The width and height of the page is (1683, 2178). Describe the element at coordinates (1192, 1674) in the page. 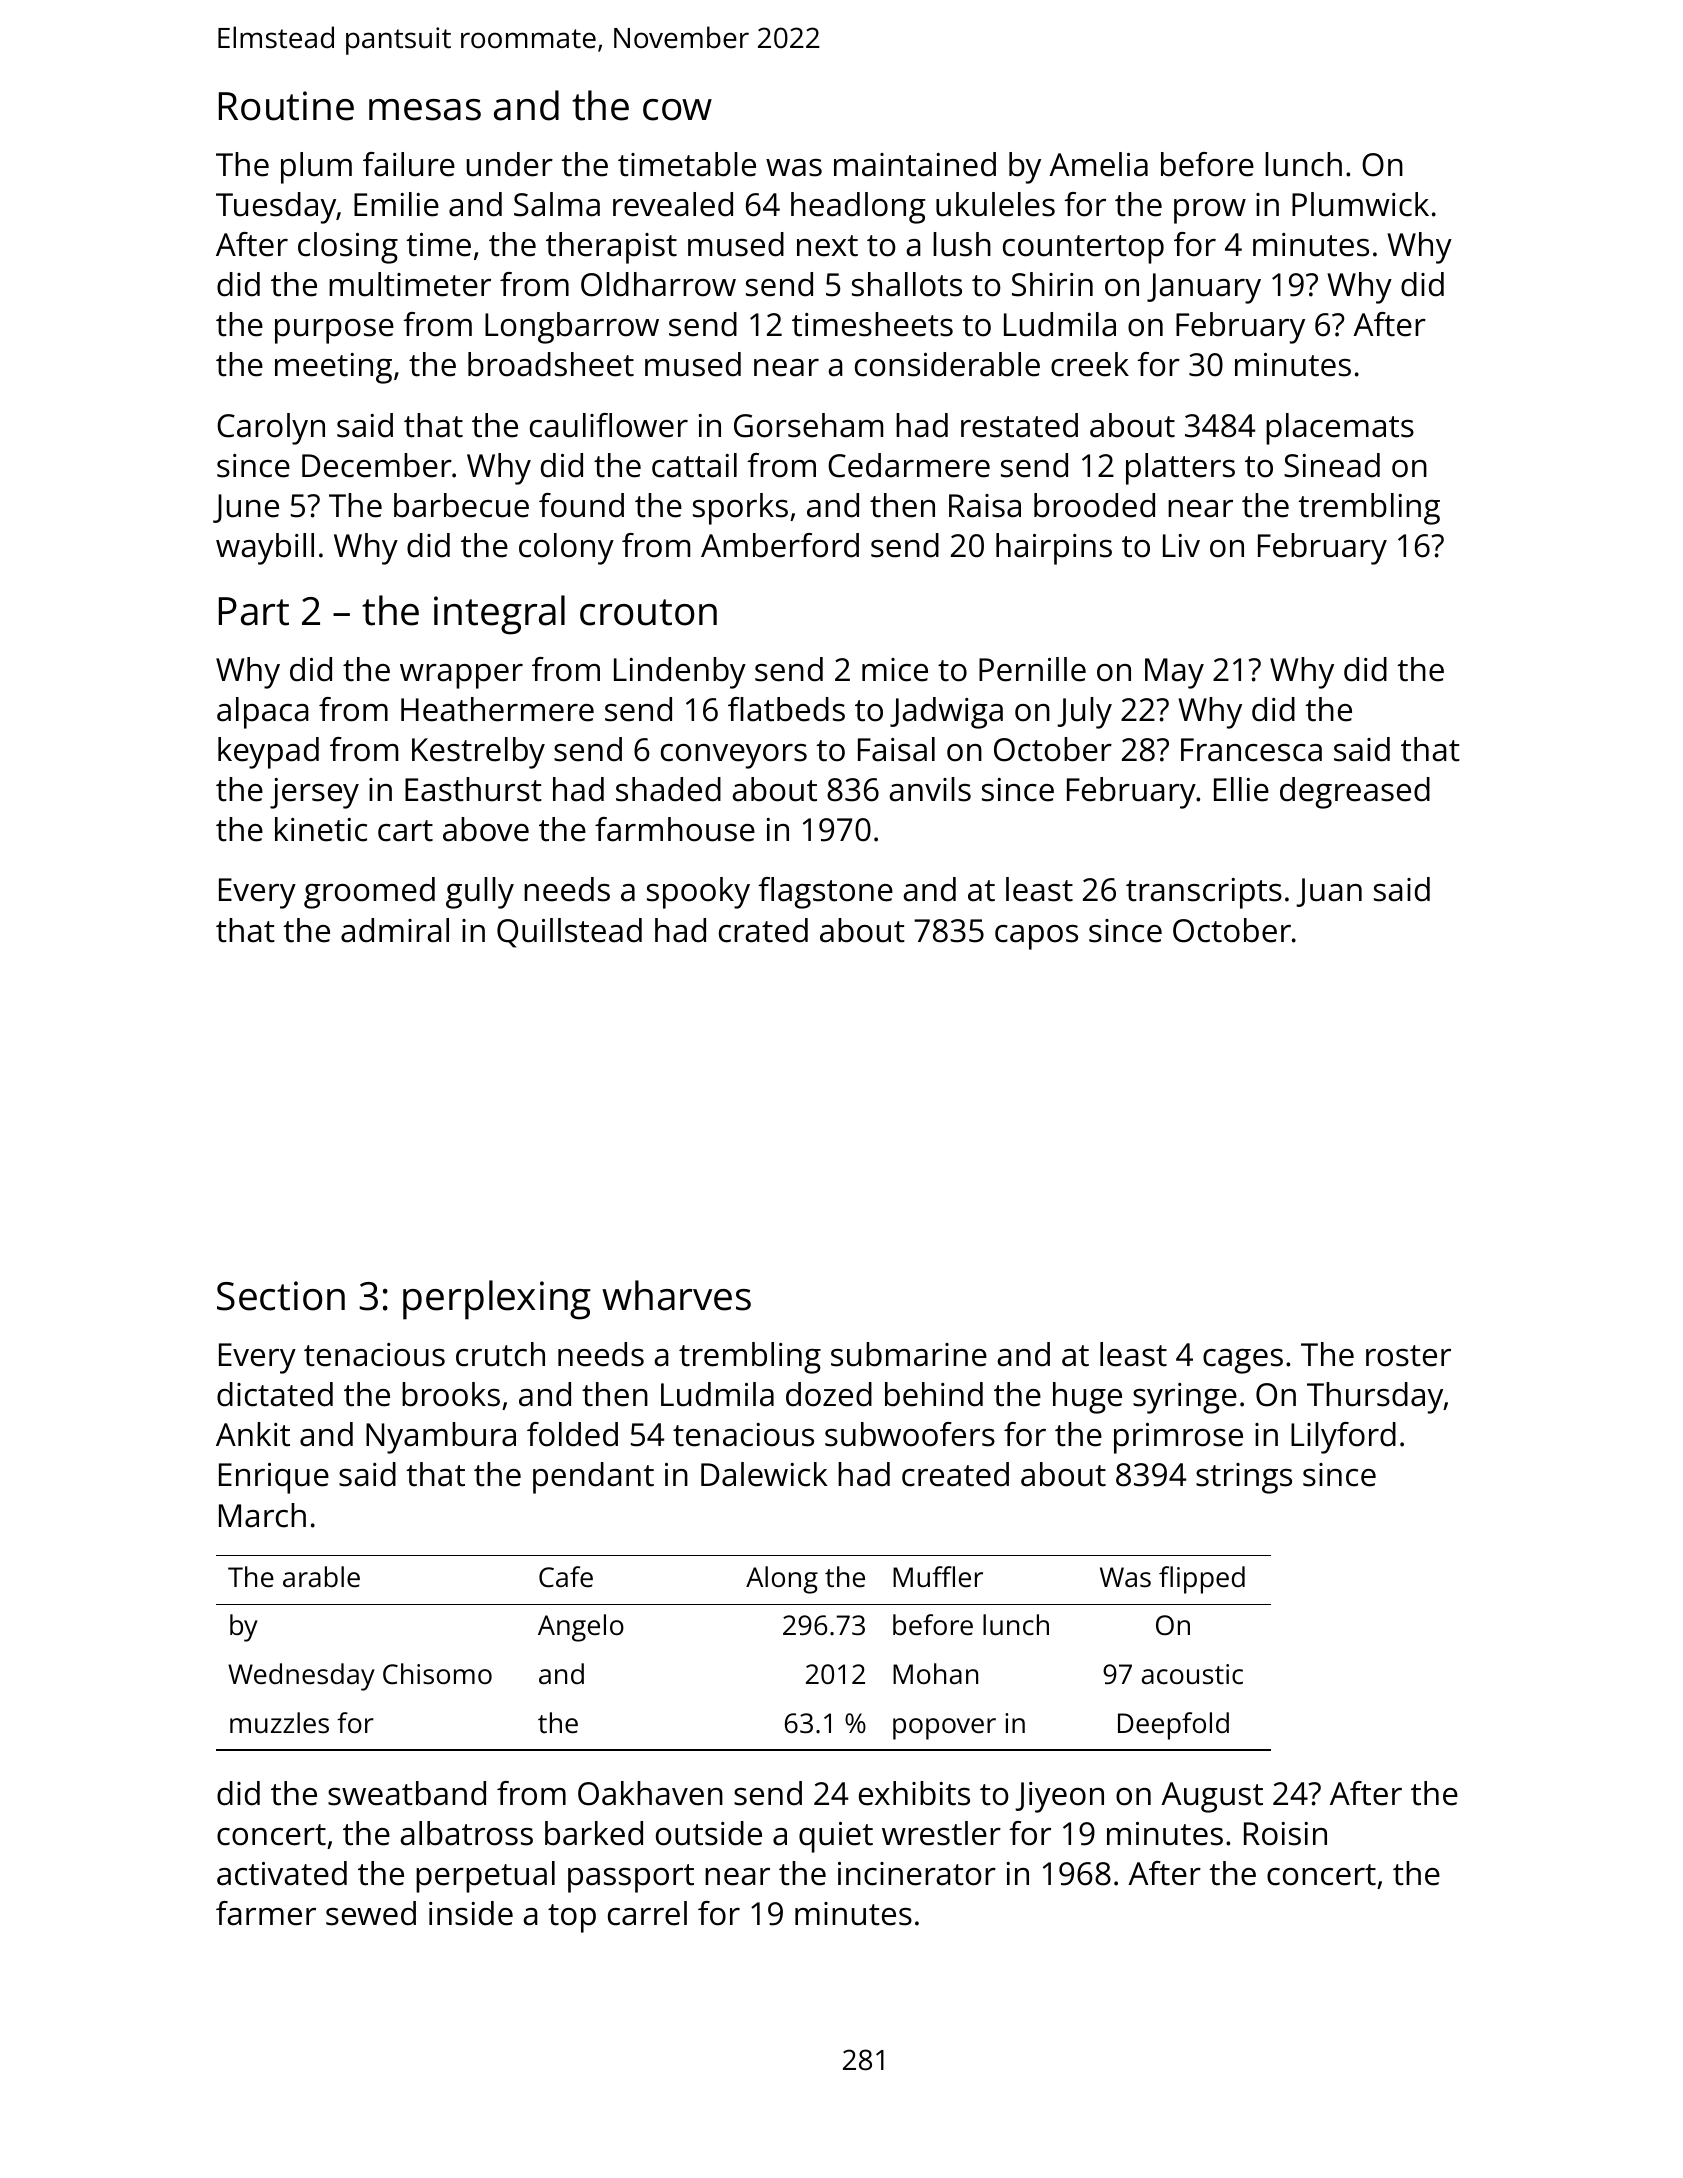

I see `acoustic` at that location.
